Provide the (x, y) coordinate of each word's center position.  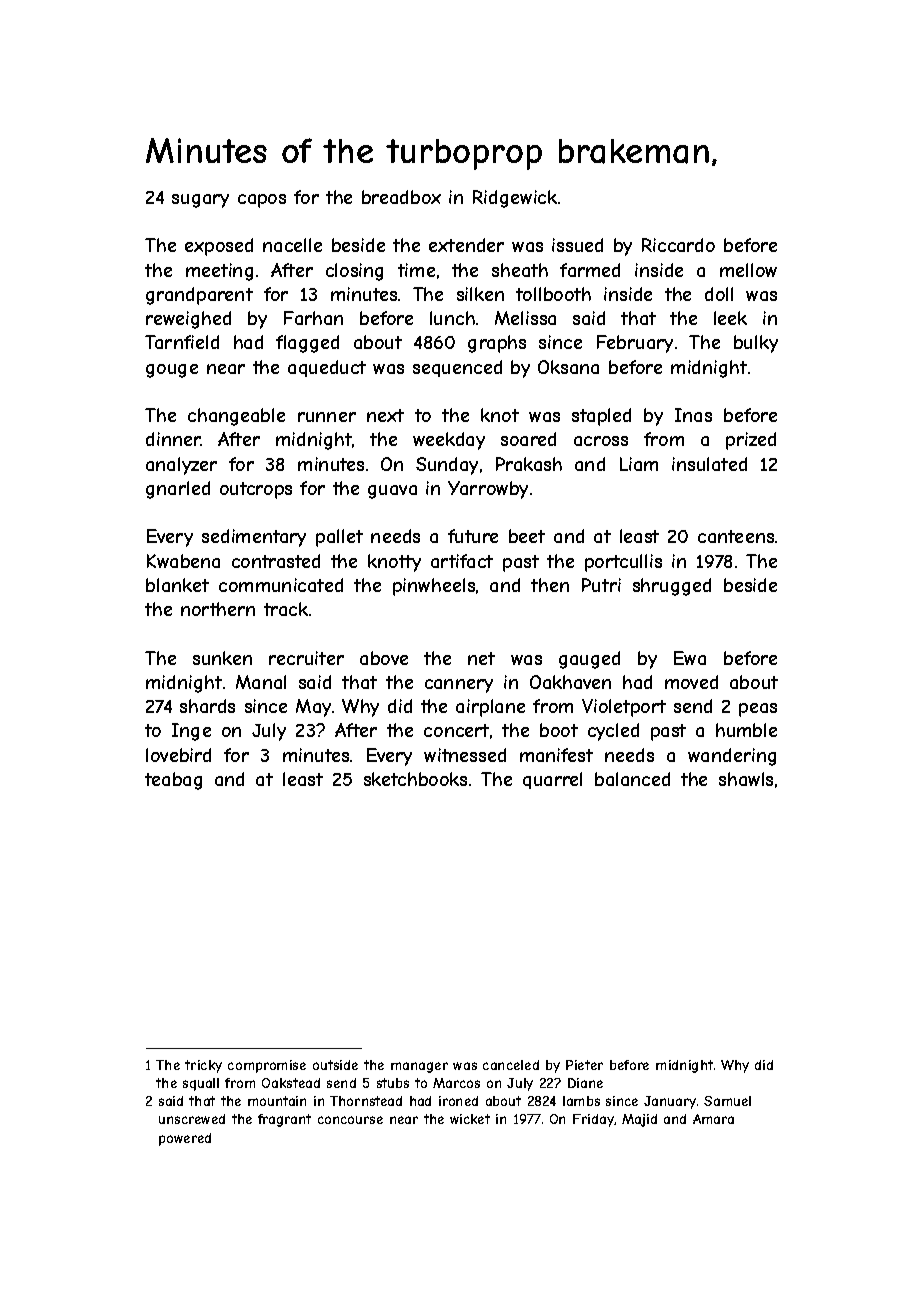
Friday (593, 1120)
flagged (307, 344)
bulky (756, 344)
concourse (350, 1120)
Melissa (525, 318)
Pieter (584, 1065)
